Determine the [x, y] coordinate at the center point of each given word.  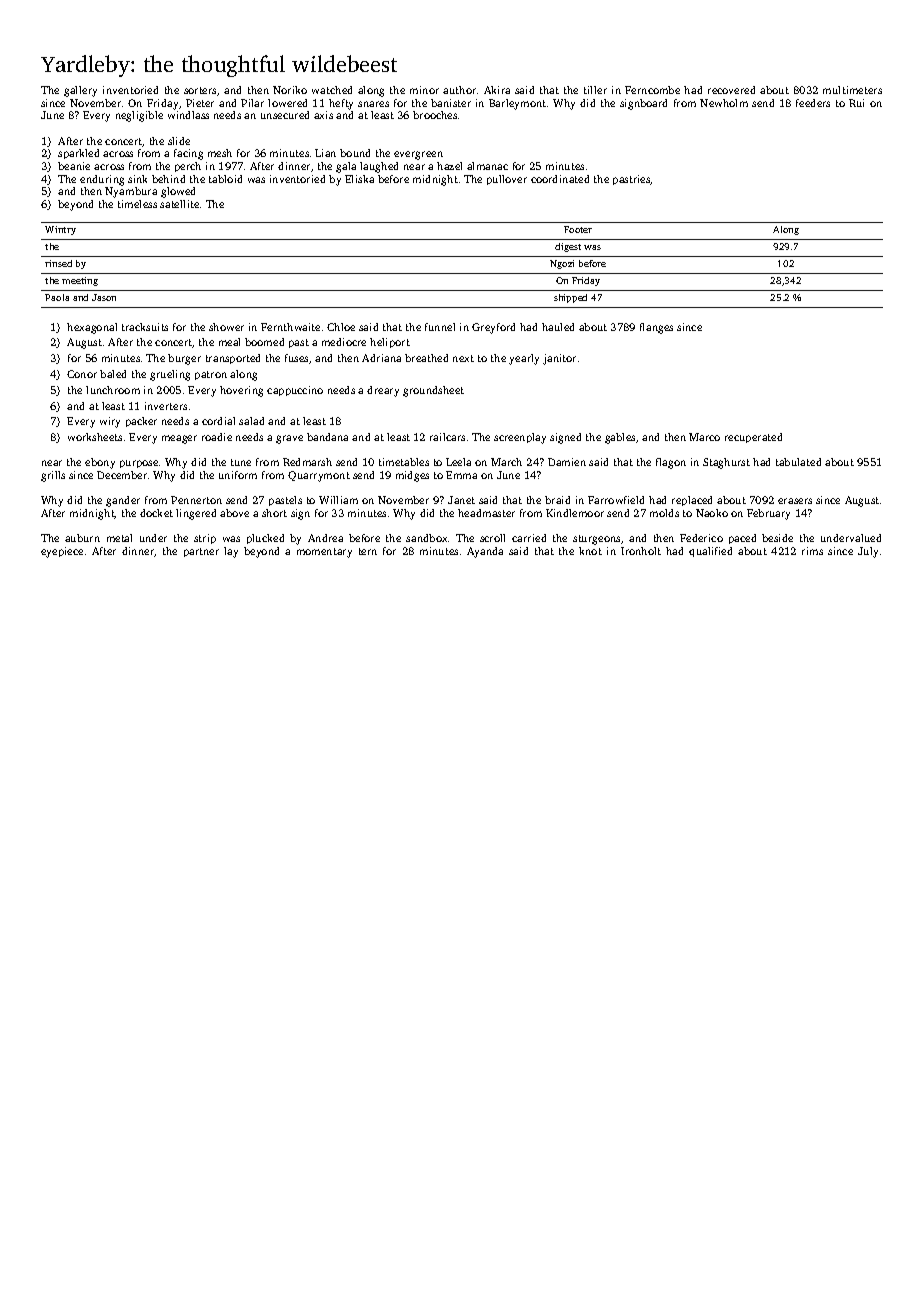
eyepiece [62, 552]
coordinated [560, 179]
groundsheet [433, 391]
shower [226, 327]
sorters [200, 90]
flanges [656, 328]
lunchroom [113, 390]
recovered [731, 90]
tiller [595, 90]
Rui [856, 103]
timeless [137, 204]
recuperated [753, 438]
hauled [558, 327]
